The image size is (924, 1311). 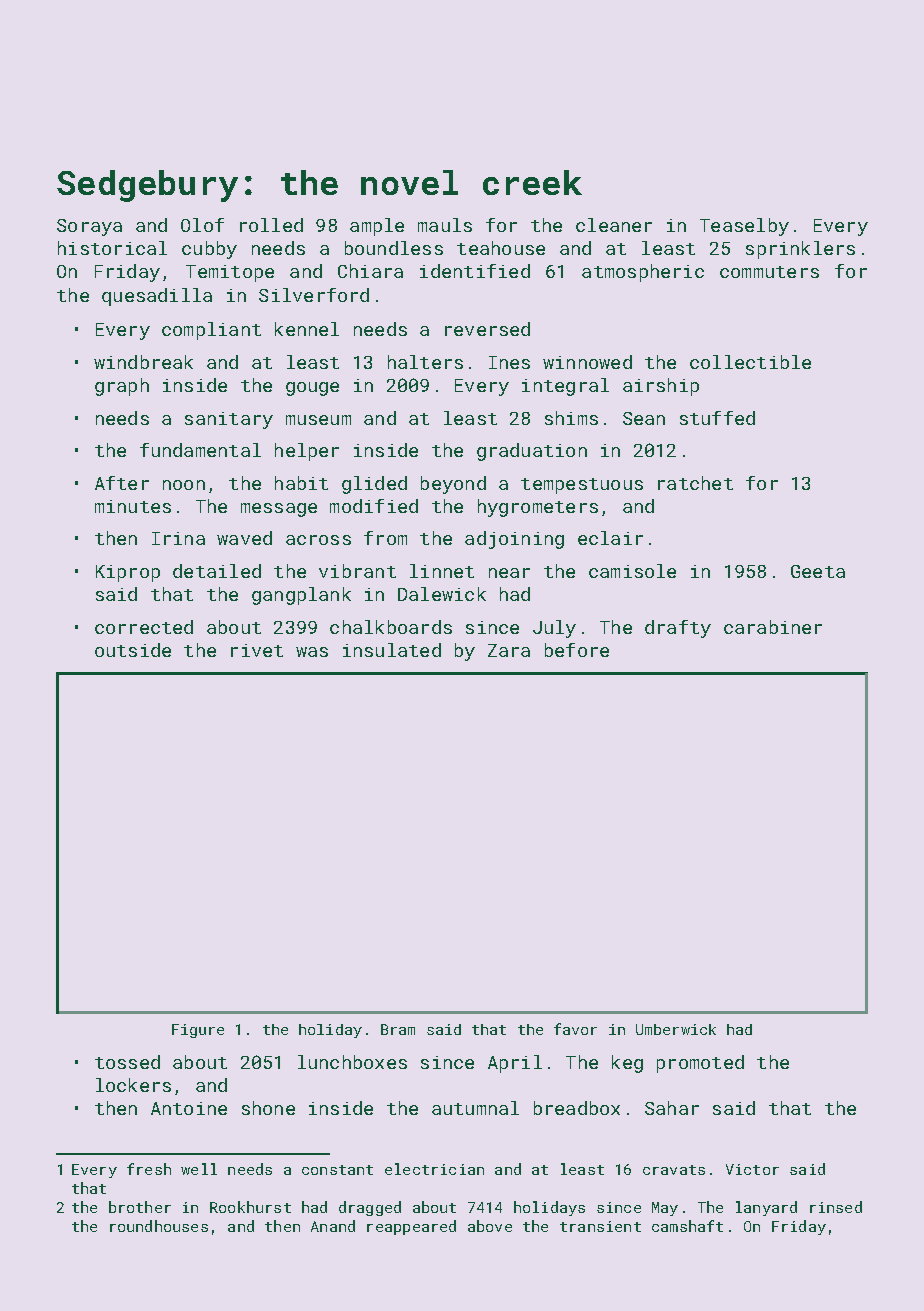 What do you see at coordinates (744, 227) in the screenshot?
I see `Teaselby` at bounding box center [744, 227].
